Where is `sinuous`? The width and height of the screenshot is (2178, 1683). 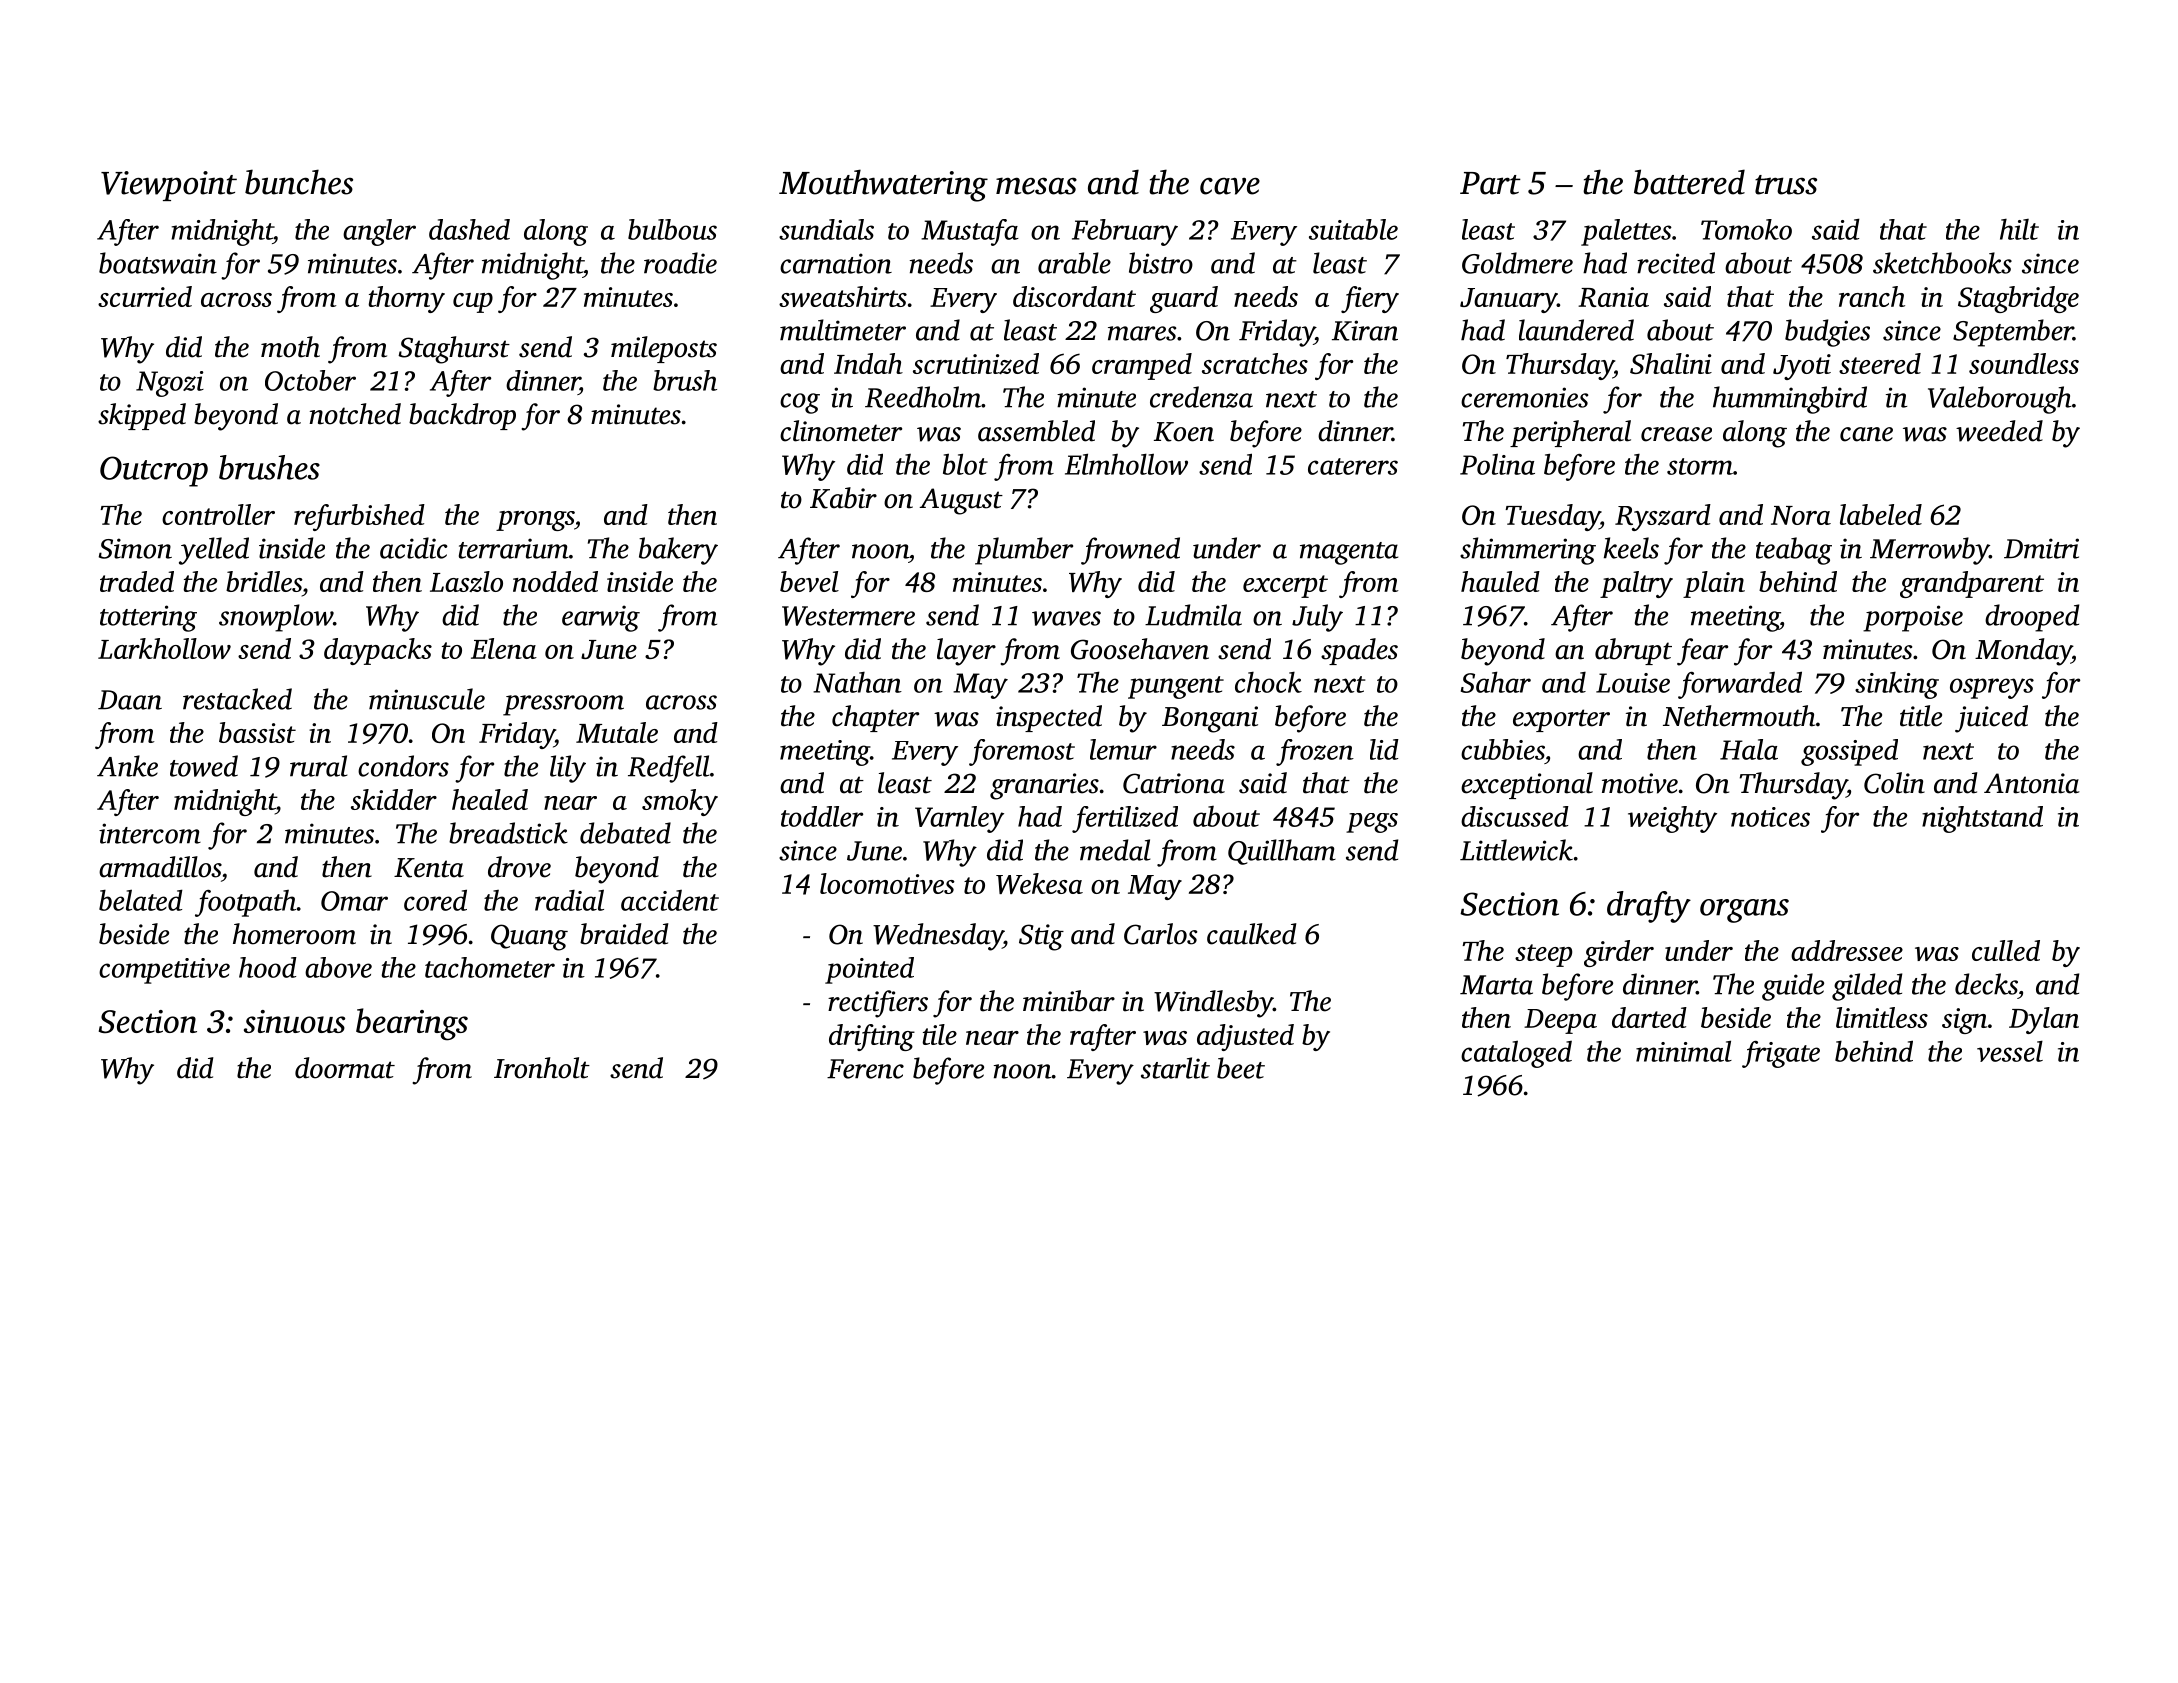 sinuous is located at coordinates (294, 1021).
